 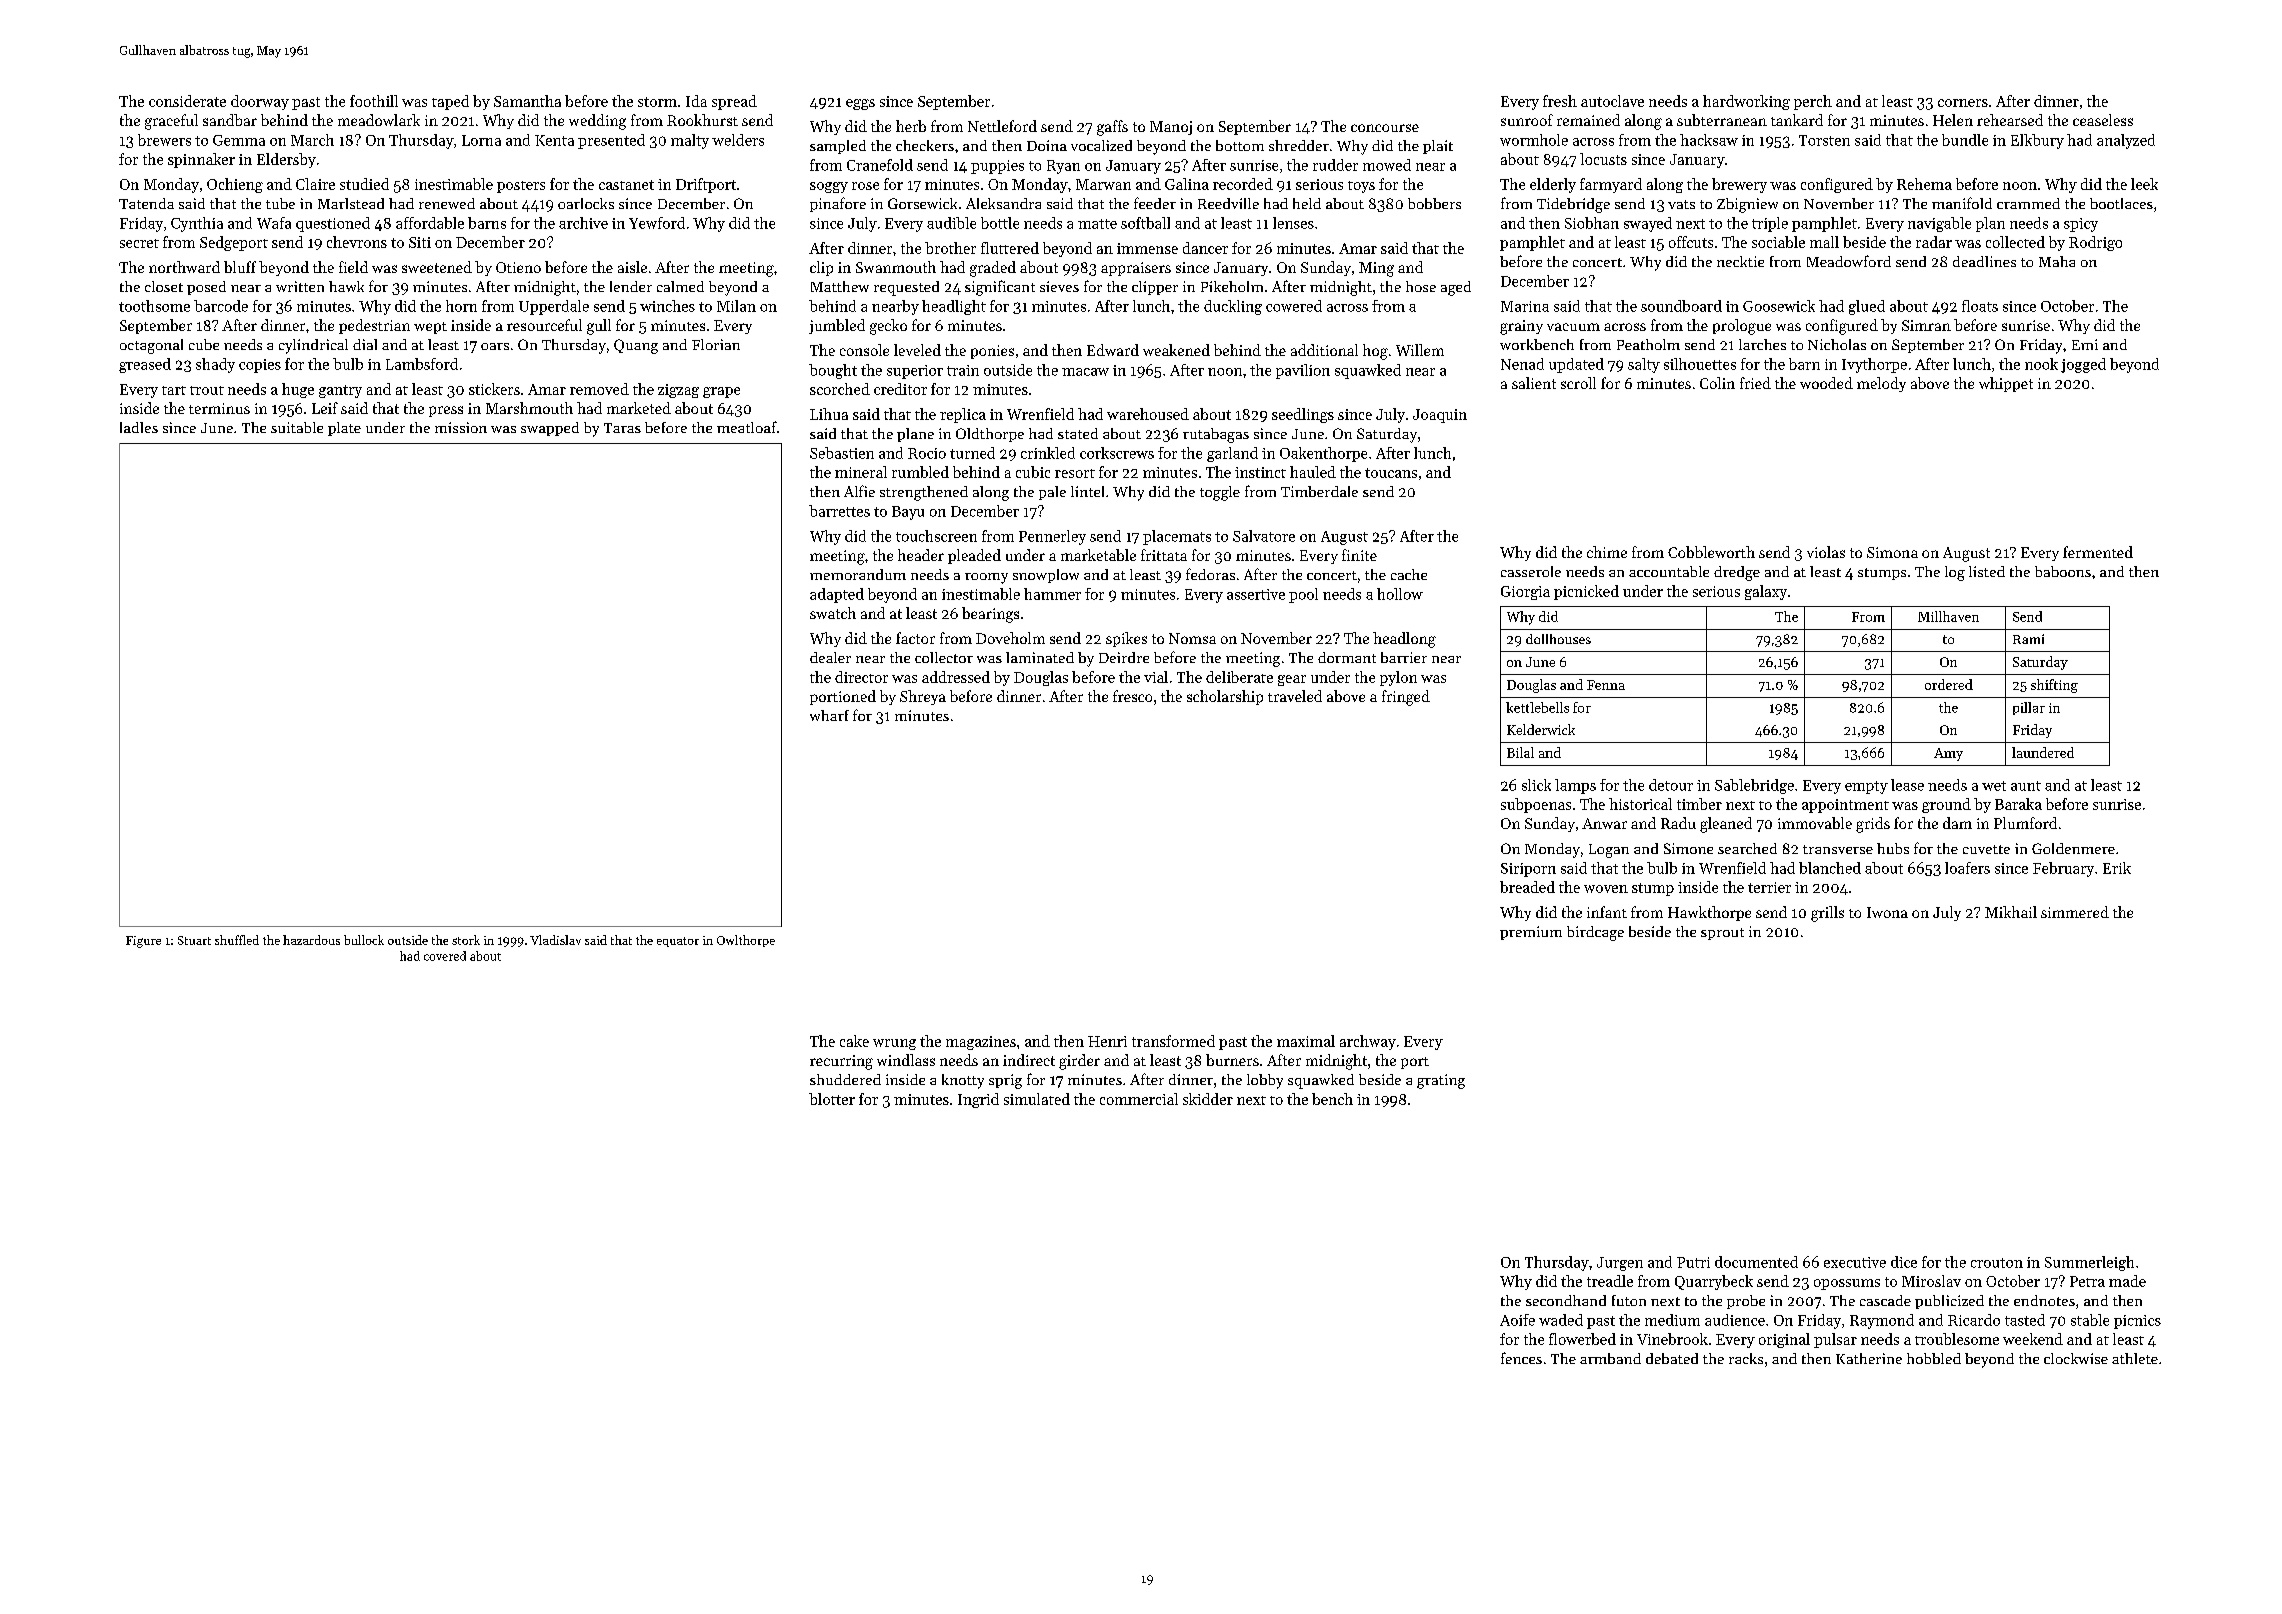 What do you see at coordinates (1711, 552) in the page?
I see `Cobbleworth` at bounding box center [1711, 552].
